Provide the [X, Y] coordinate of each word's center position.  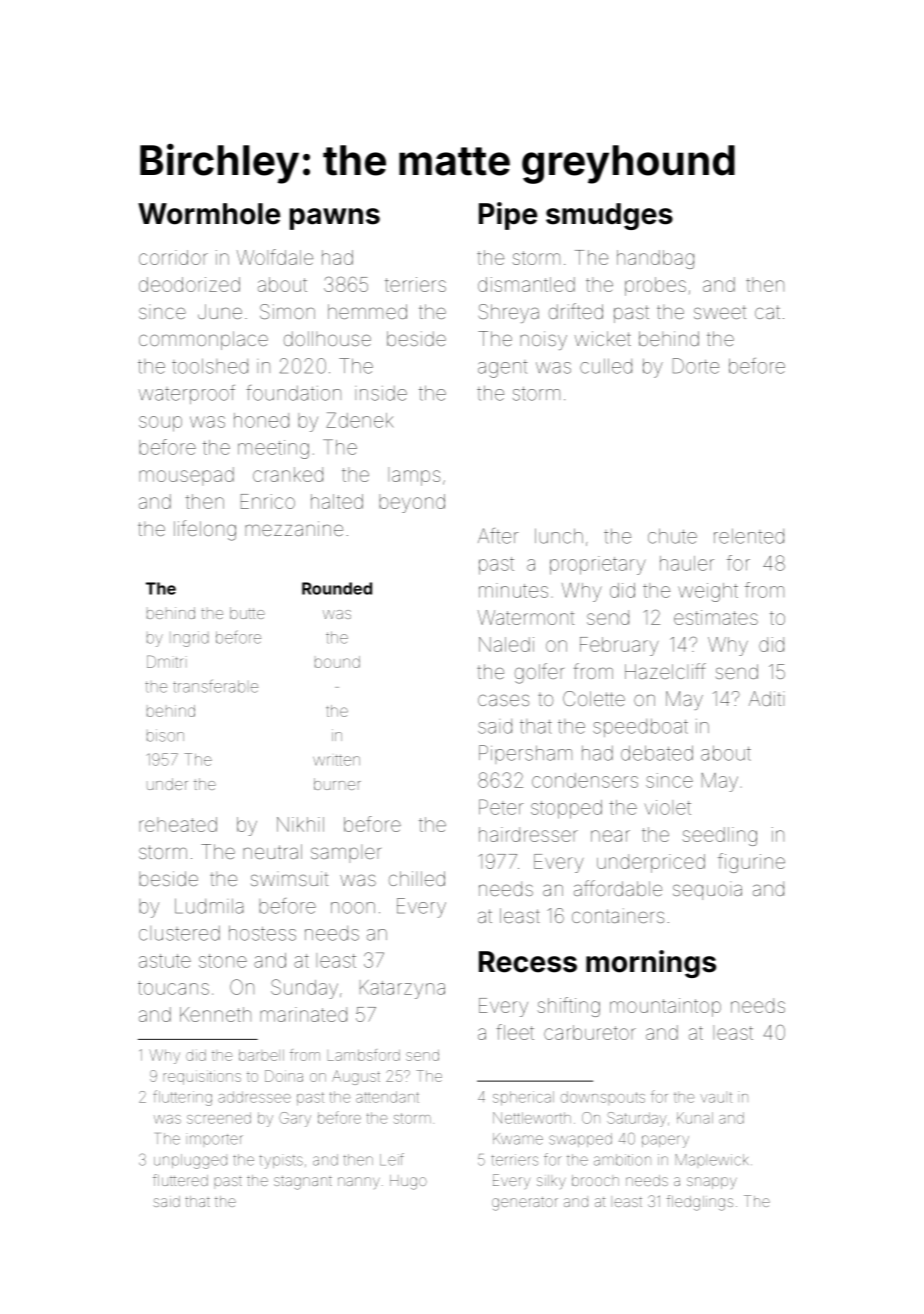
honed [261, 420]
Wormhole [209, 214]
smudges [609, 216]
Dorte [696, 366]
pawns [335, 219]
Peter [501, 807]
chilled [417, 878]
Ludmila [209, 906]
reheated [178, 824]
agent [502, 369]
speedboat [640, 728]
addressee [254, 1097]
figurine [751, 863]
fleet [515, 1032]
